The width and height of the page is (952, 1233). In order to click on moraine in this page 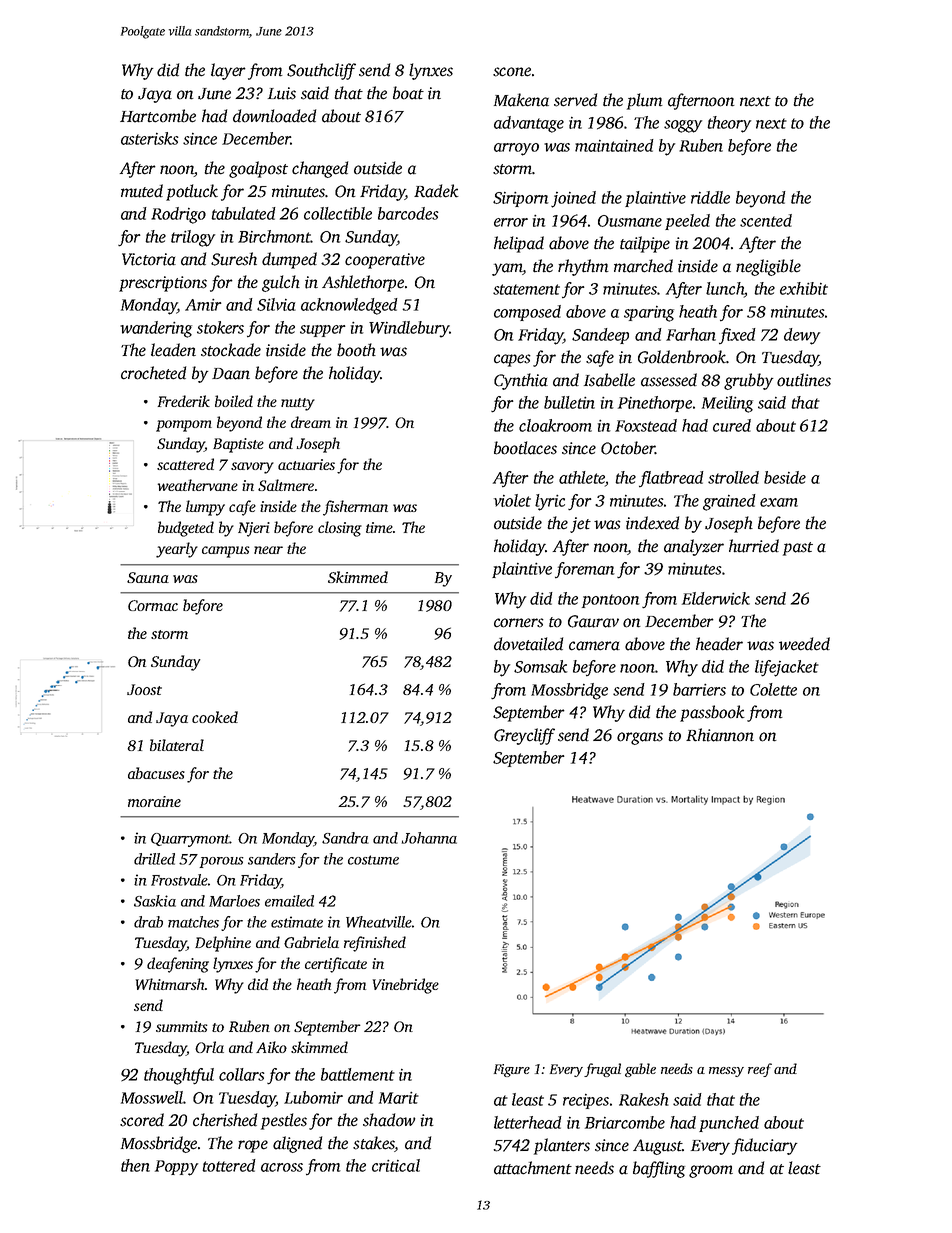, I will do `click(154, 801)`.
